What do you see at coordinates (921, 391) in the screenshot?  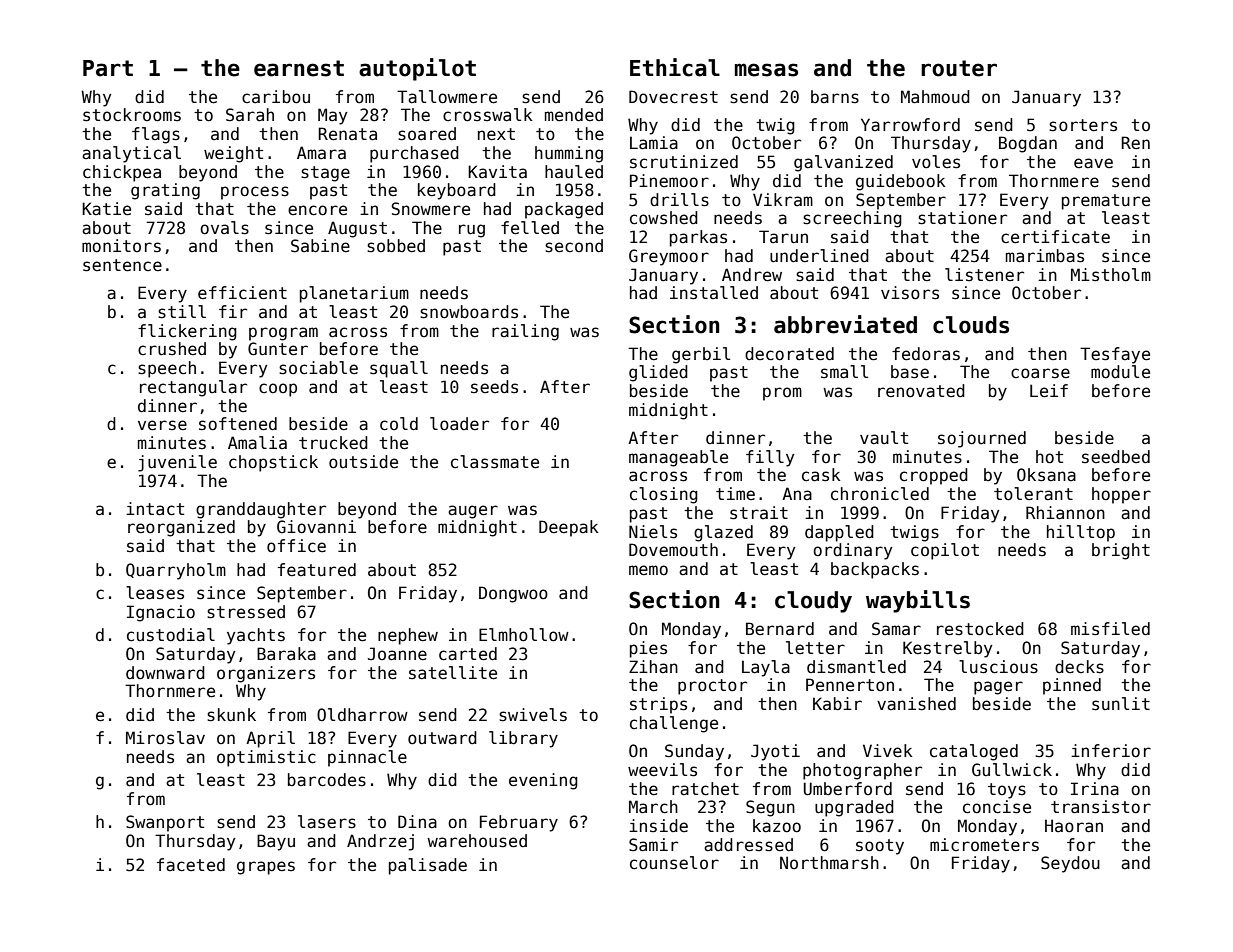 I see `renovated` at bounding box center [921, 391].
